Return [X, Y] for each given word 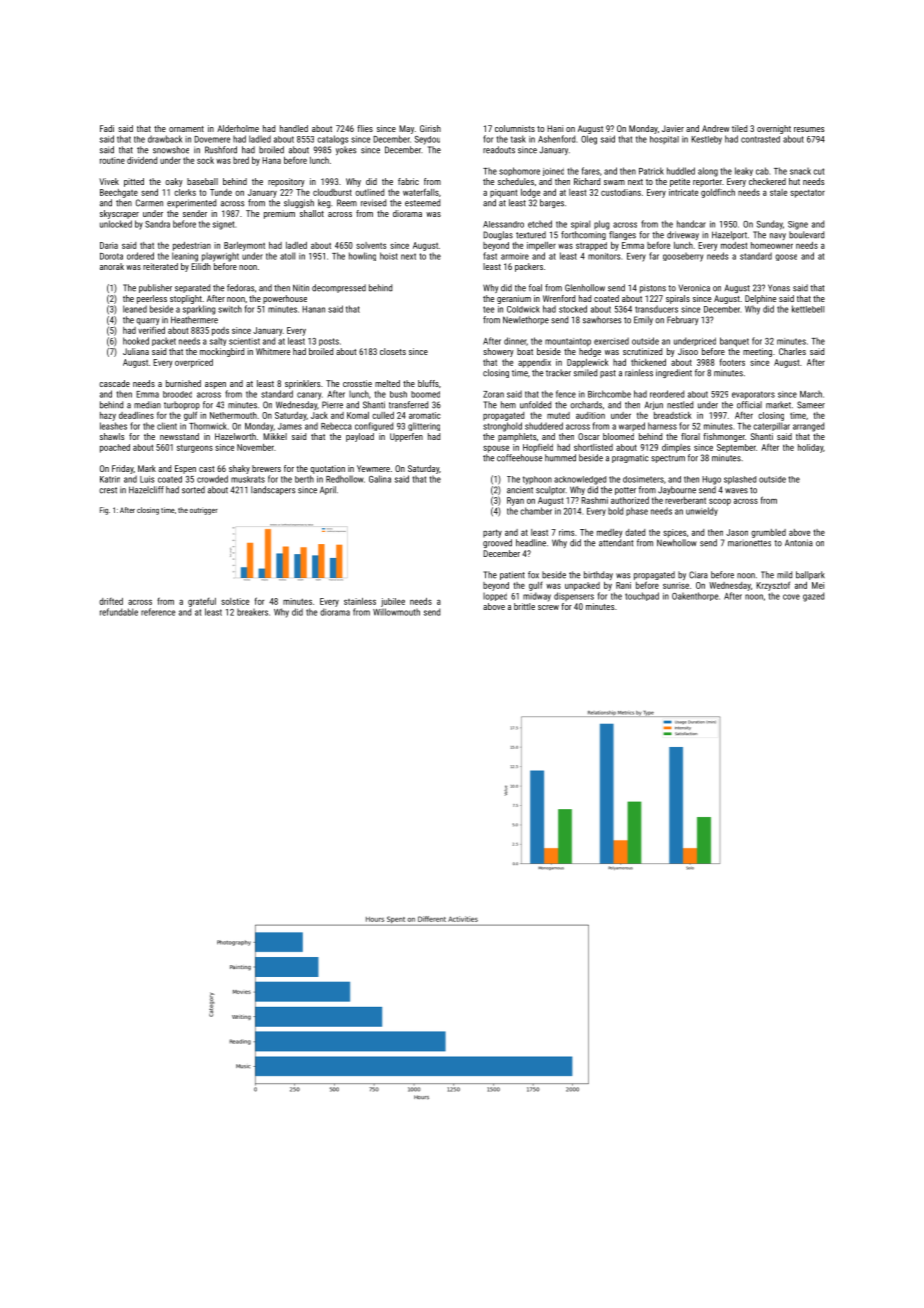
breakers [252, 612]
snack [800, 171]
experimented [191, 203]
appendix [534, 363]
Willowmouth [396, 612]
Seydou [427, 140]
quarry [147, 321]
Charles [792, 351]
